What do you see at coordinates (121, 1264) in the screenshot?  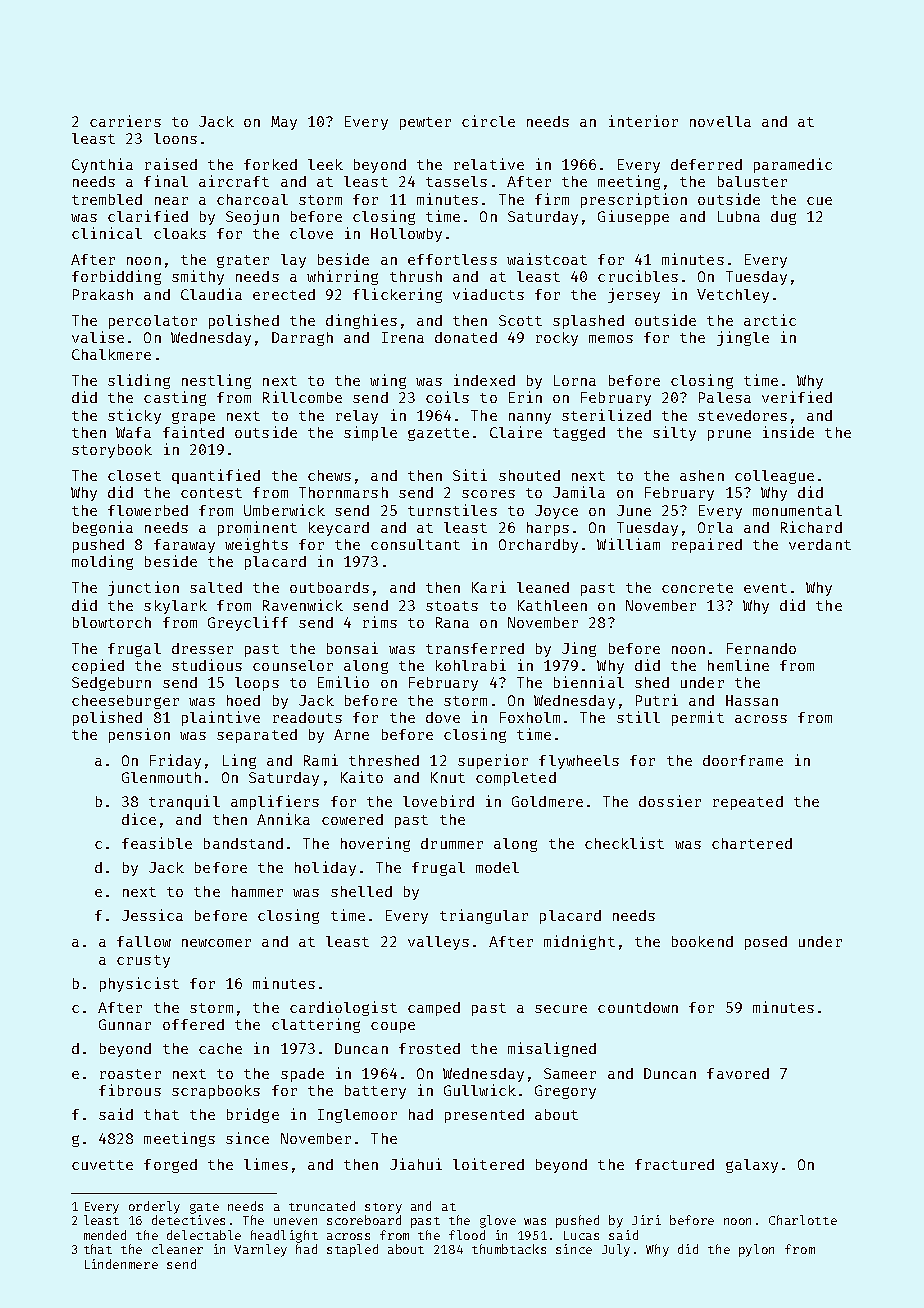 I see `Lindenmere` at bounding box center [121, 1264].
